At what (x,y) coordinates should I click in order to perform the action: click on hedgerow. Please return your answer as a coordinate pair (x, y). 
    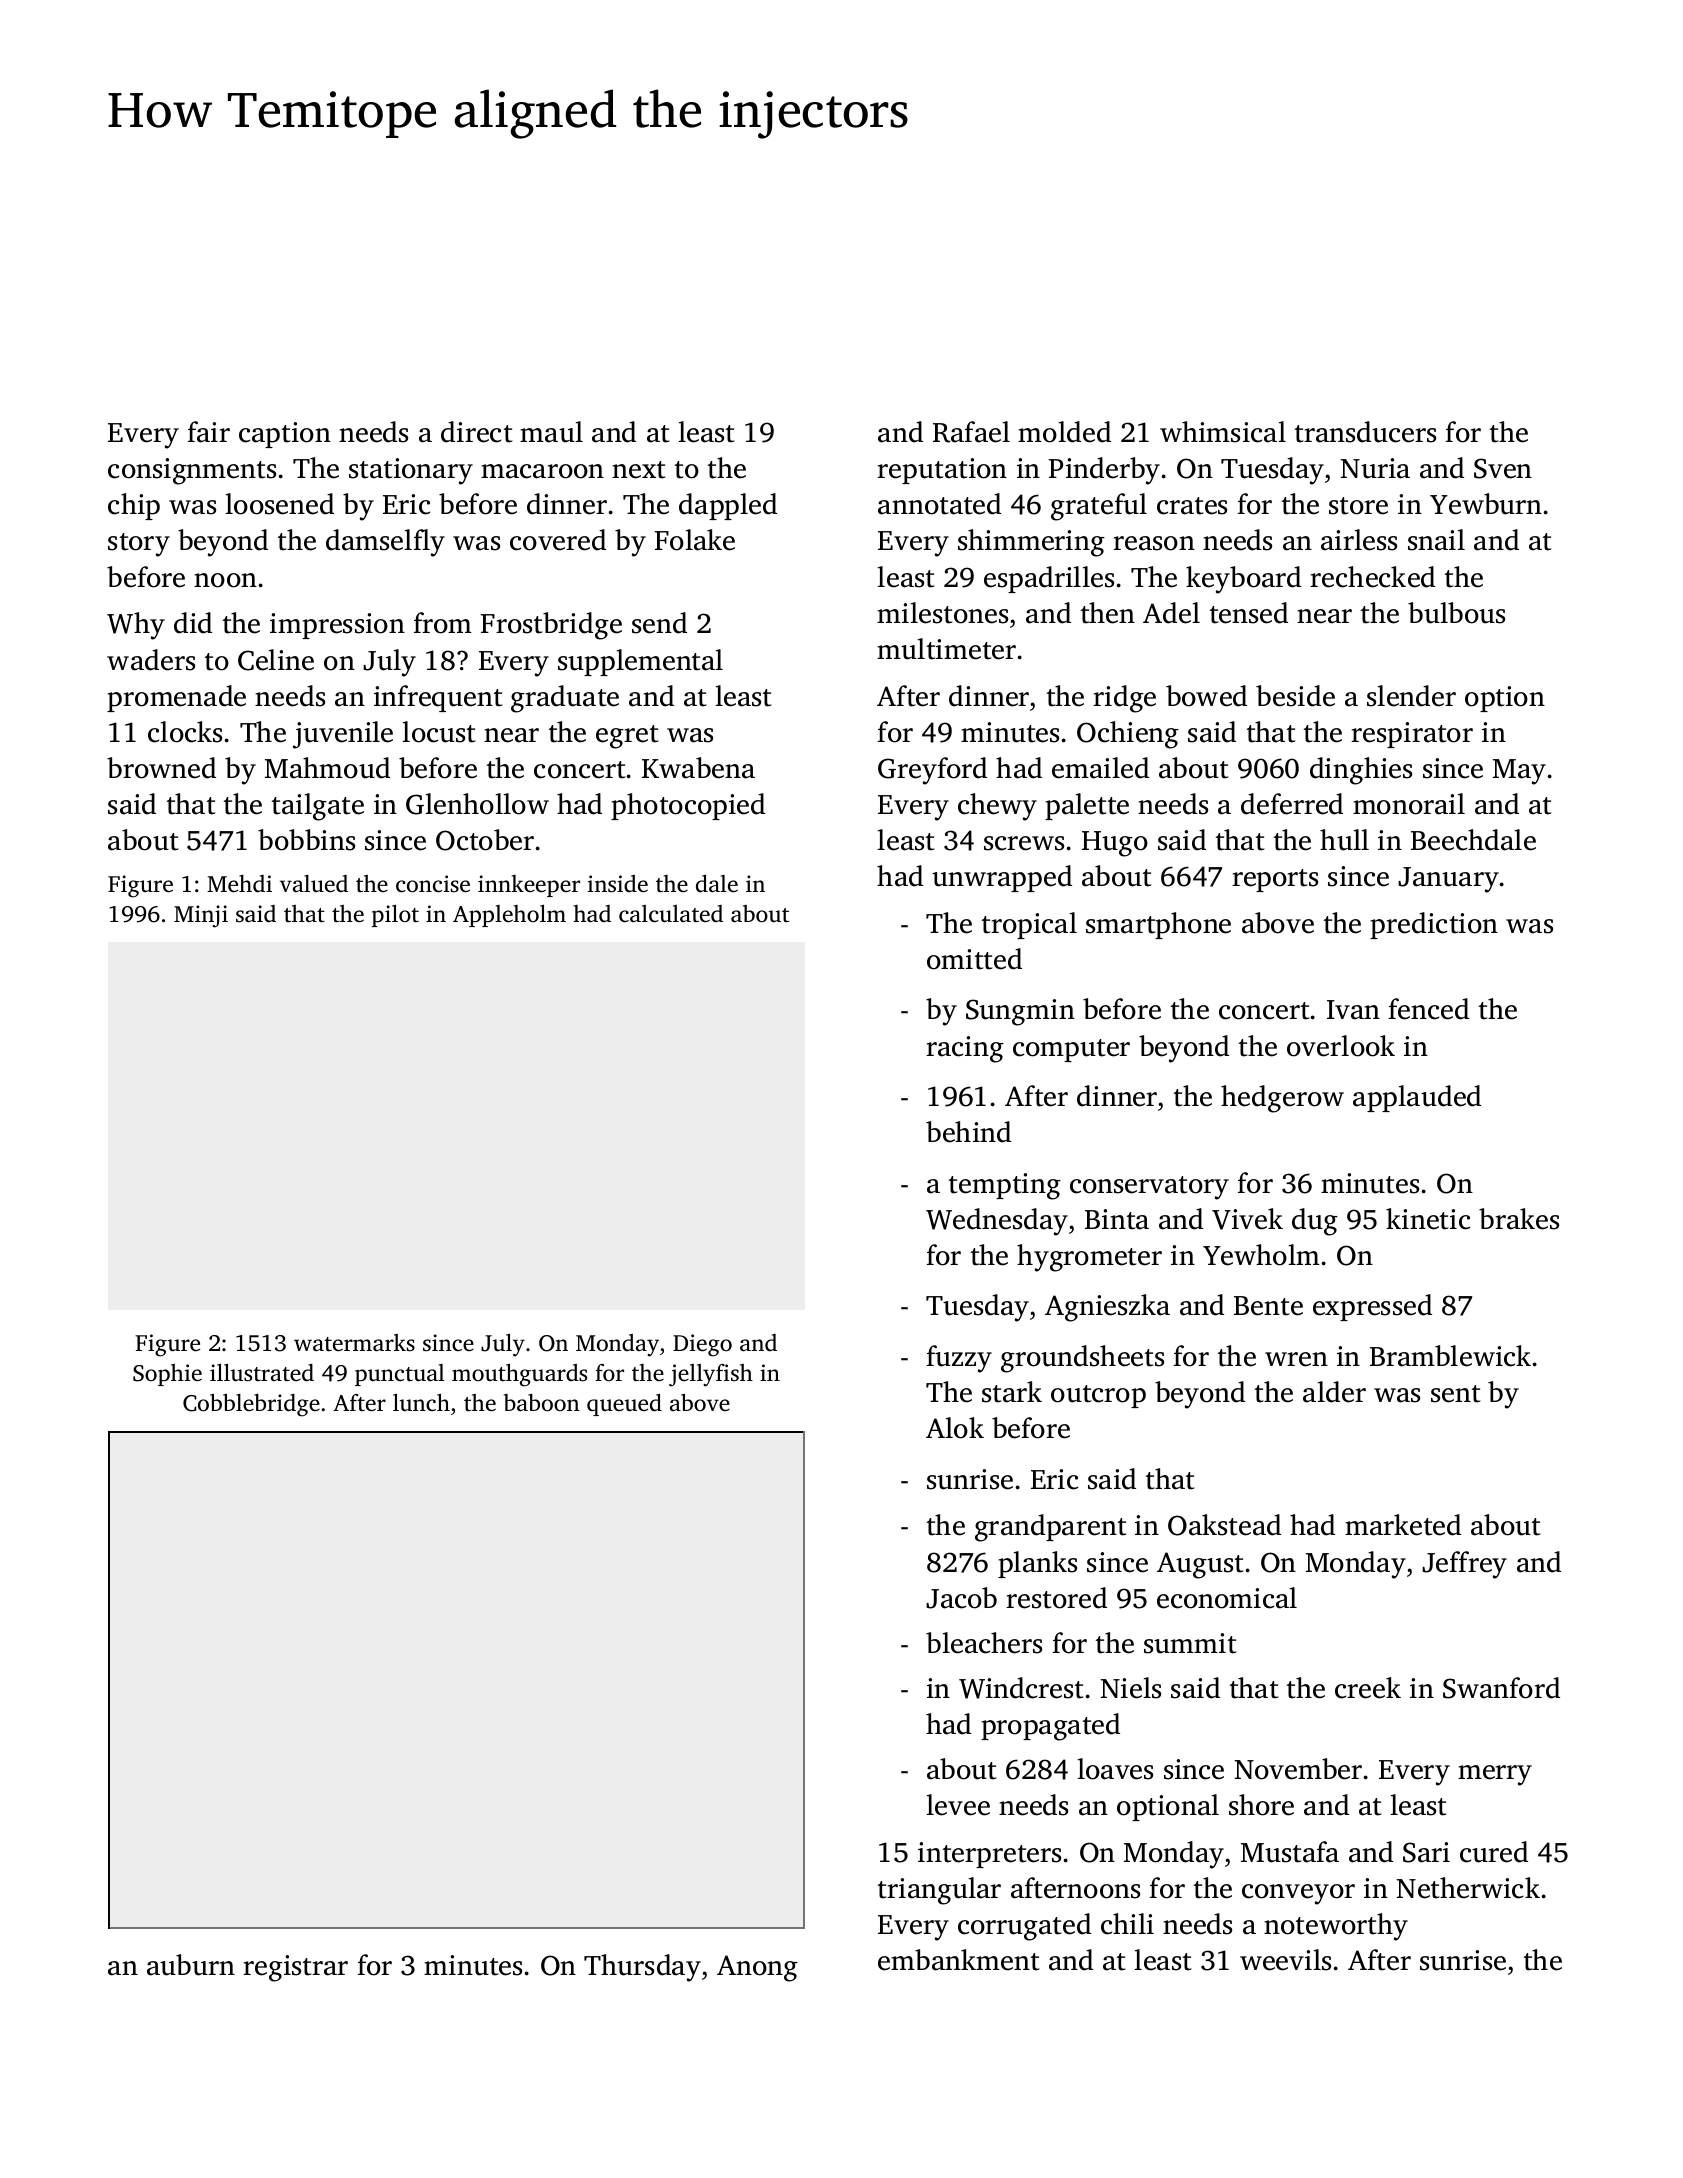
    Looking at the image, I should click on (1282, 1099).
